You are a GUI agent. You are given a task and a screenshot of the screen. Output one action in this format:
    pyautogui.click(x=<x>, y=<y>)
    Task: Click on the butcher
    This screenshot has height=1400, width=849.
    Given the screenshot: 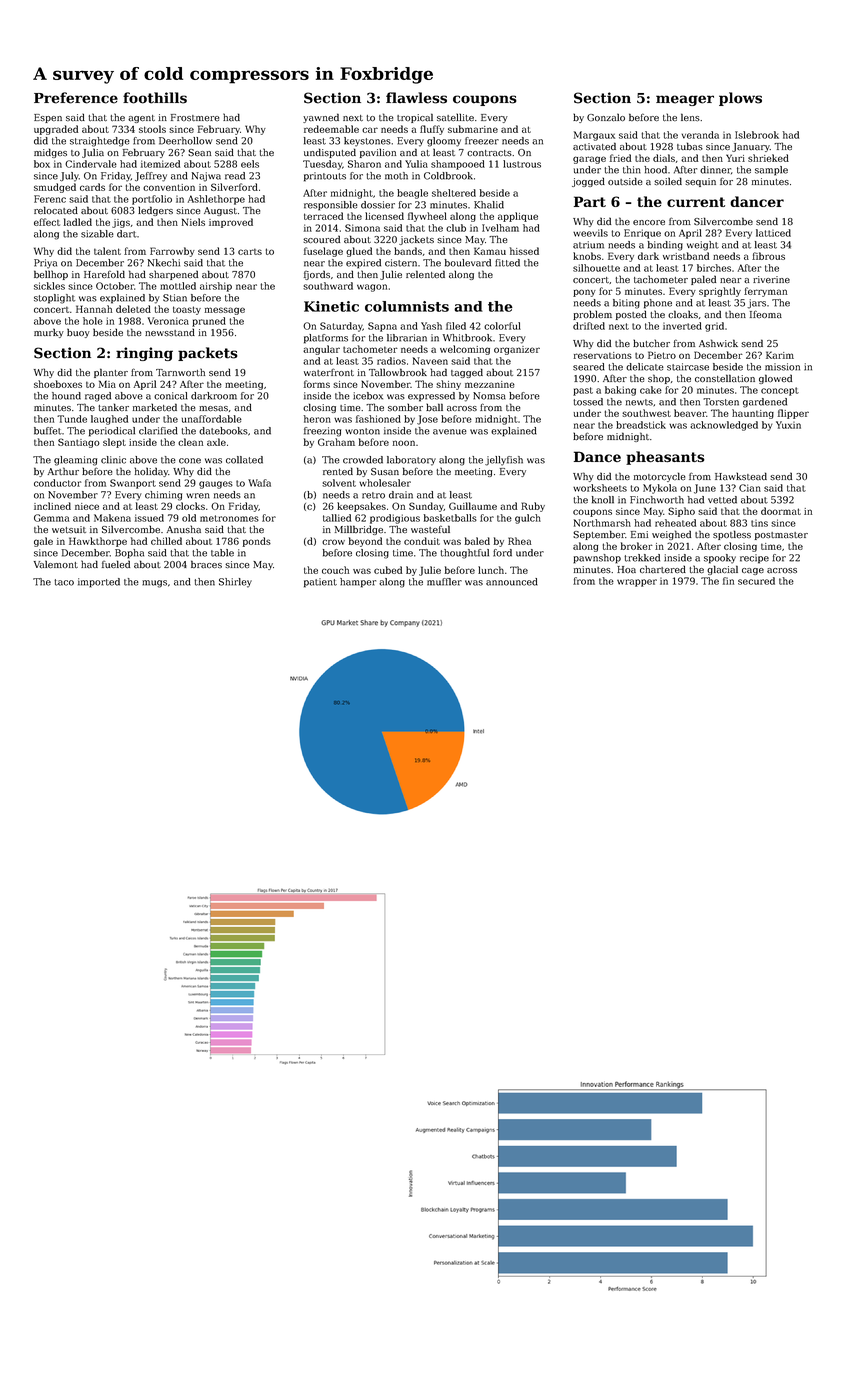 What is the action you would take?
    pyautogui.click(x=651, y=343)
